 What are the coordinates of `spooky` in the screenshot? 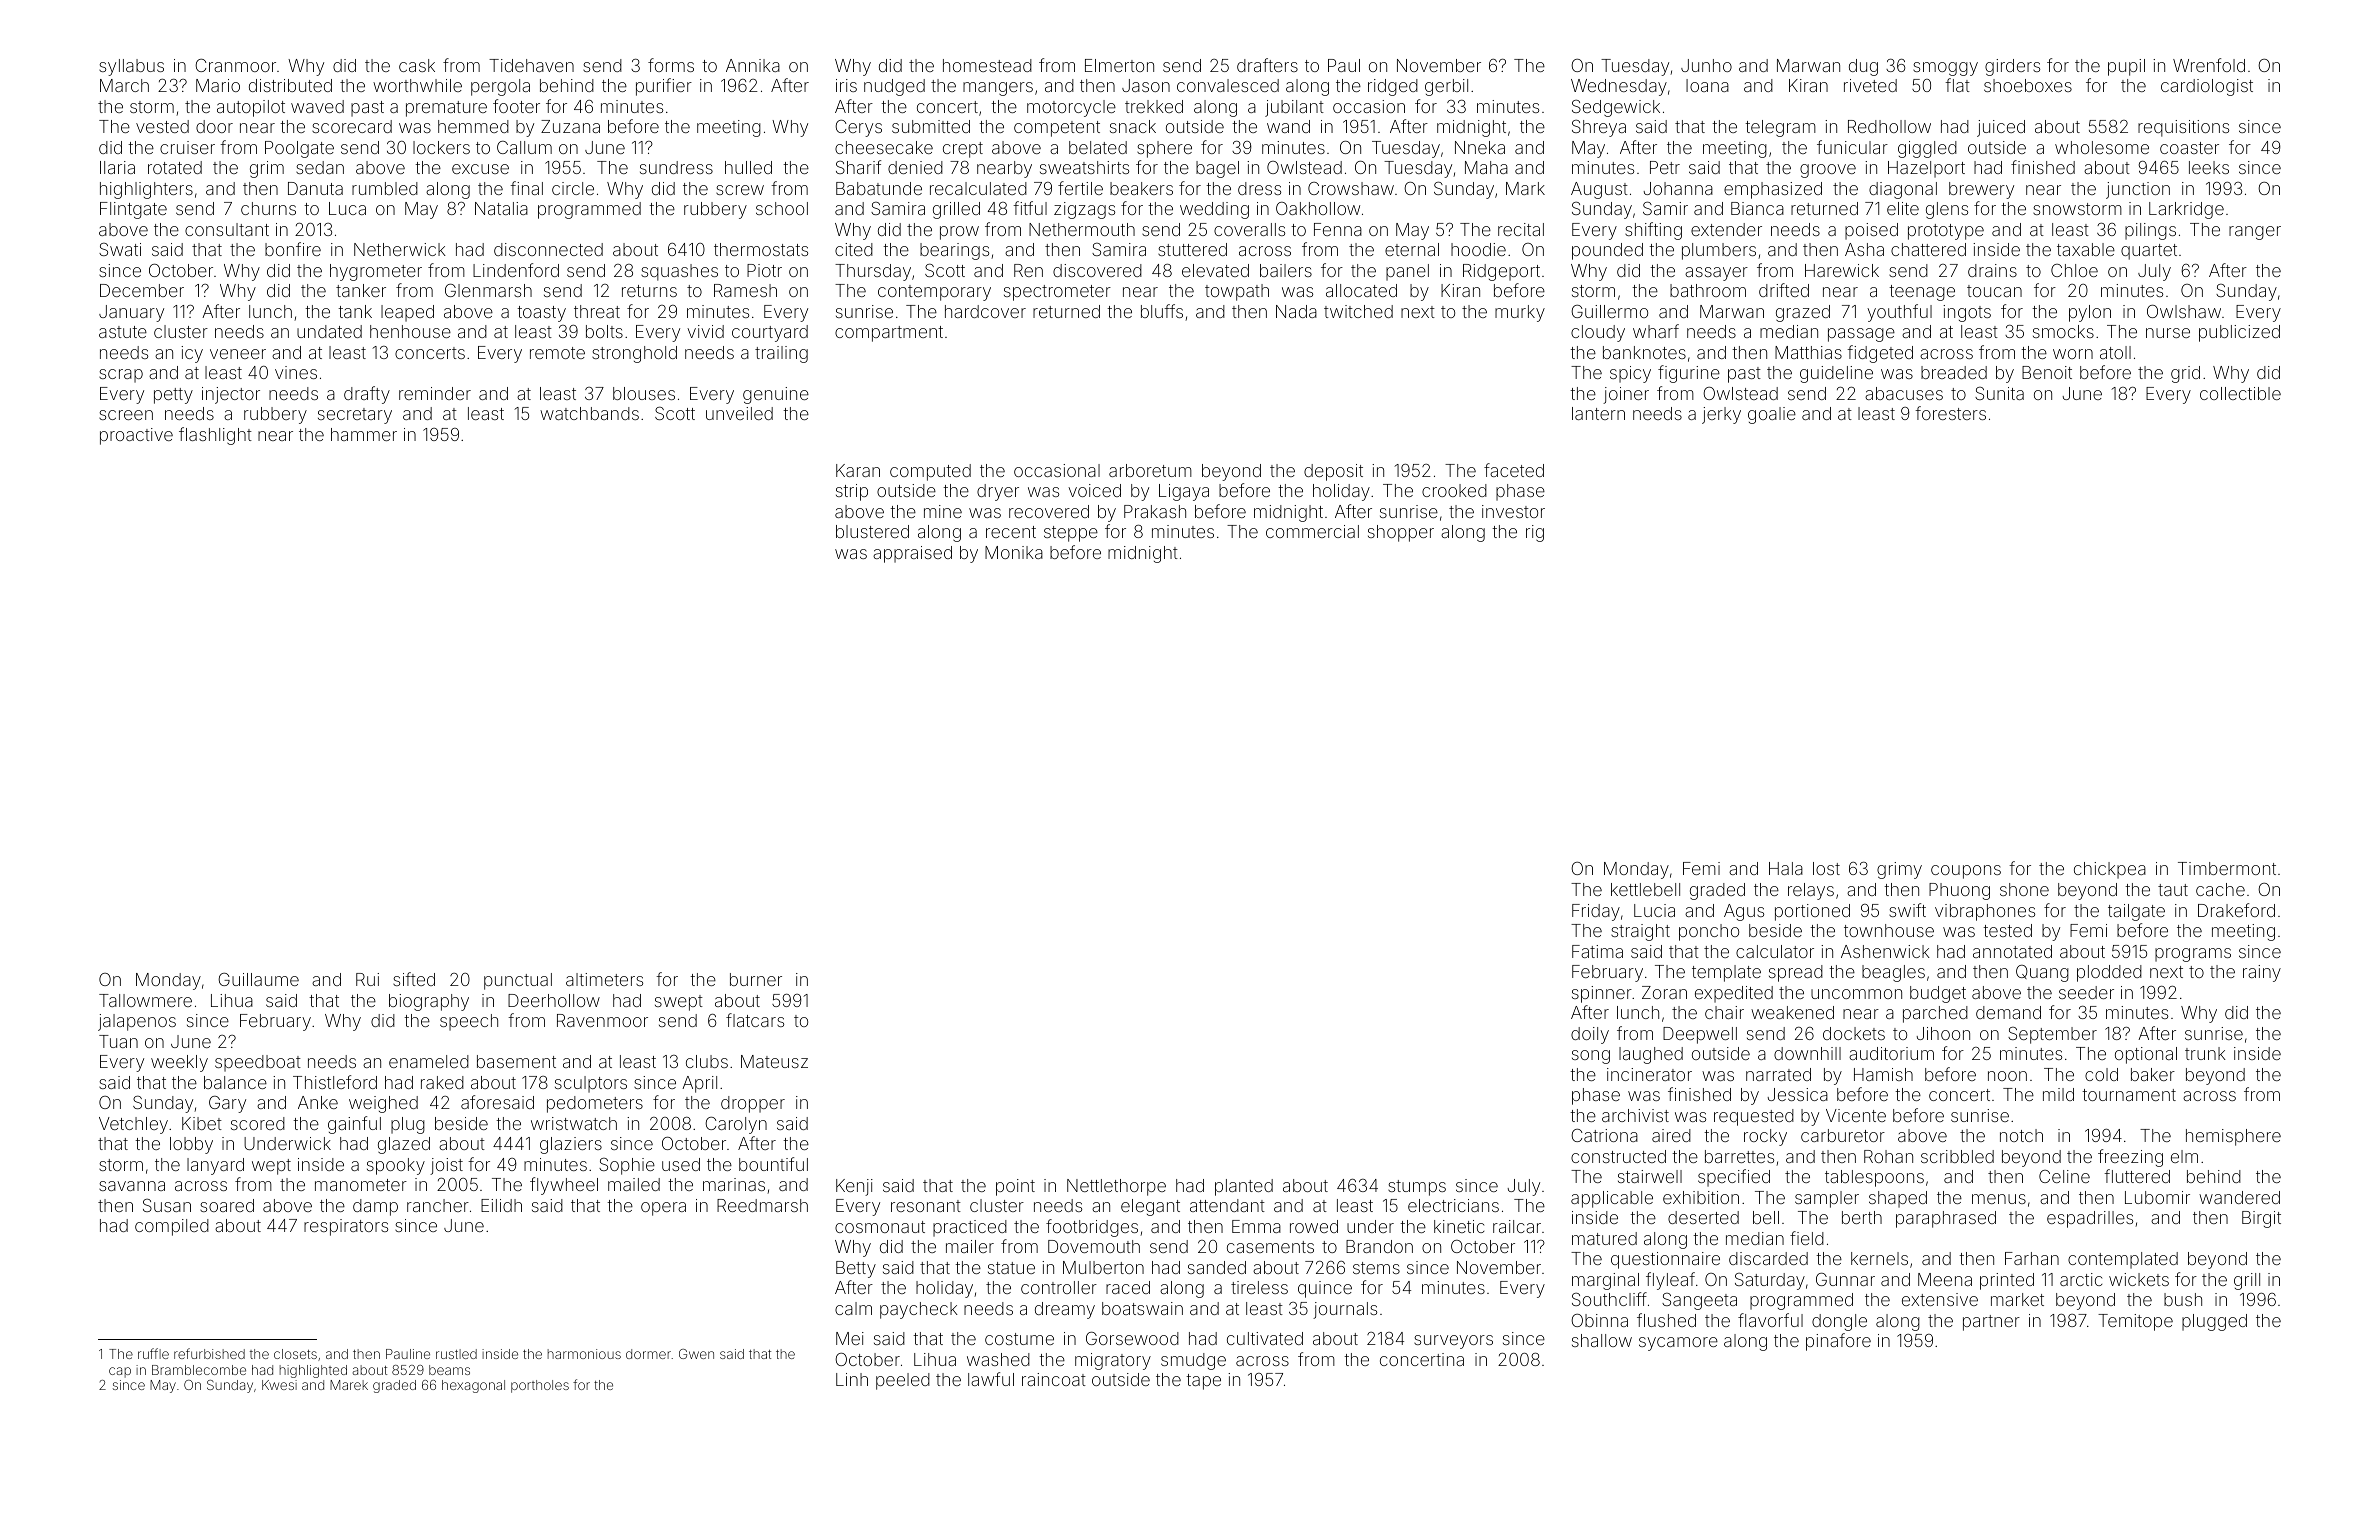 It's located at (396, 1166).
